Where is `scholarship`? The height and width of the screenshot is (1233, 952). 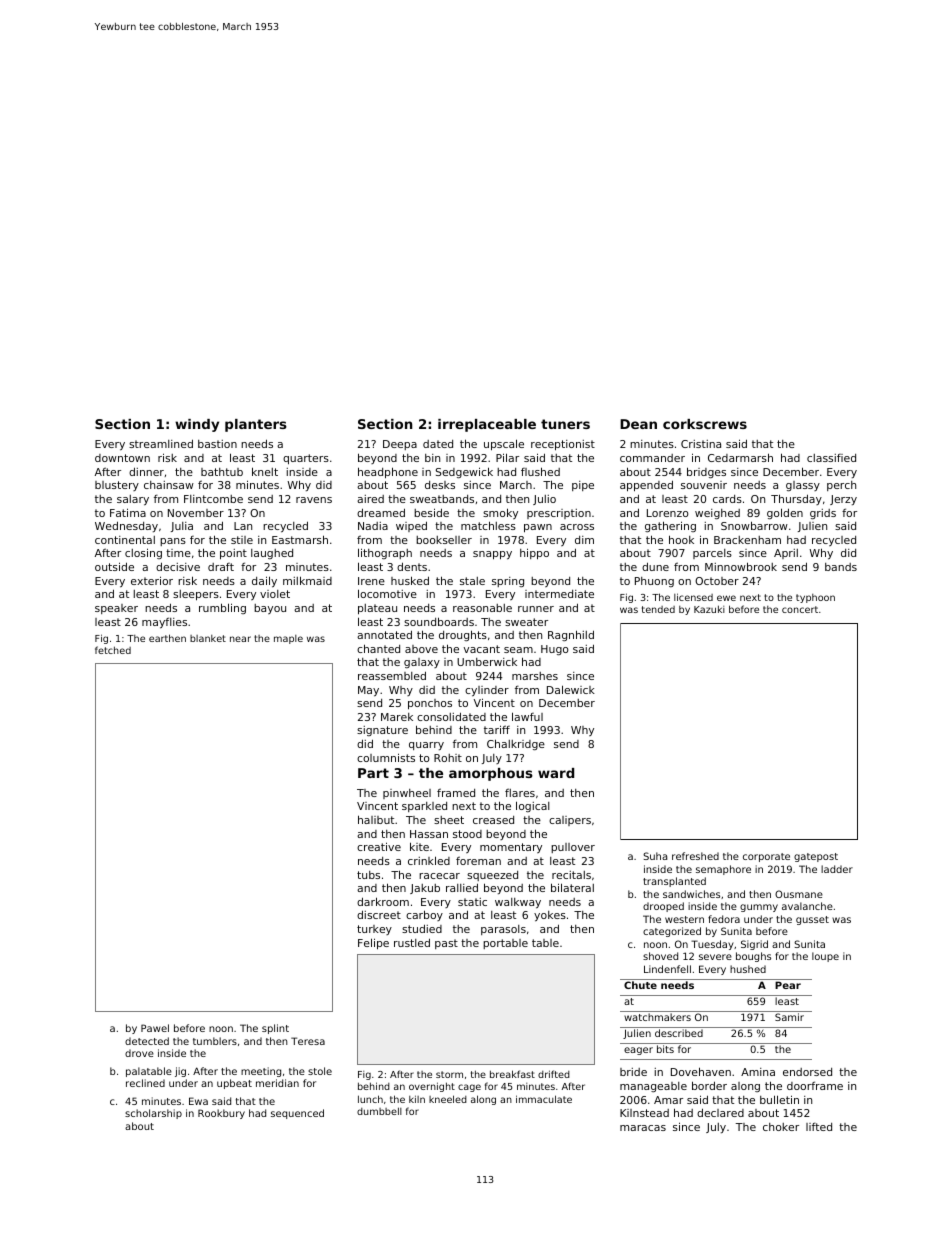
scholarship is located at coordinates (153, 1114).
